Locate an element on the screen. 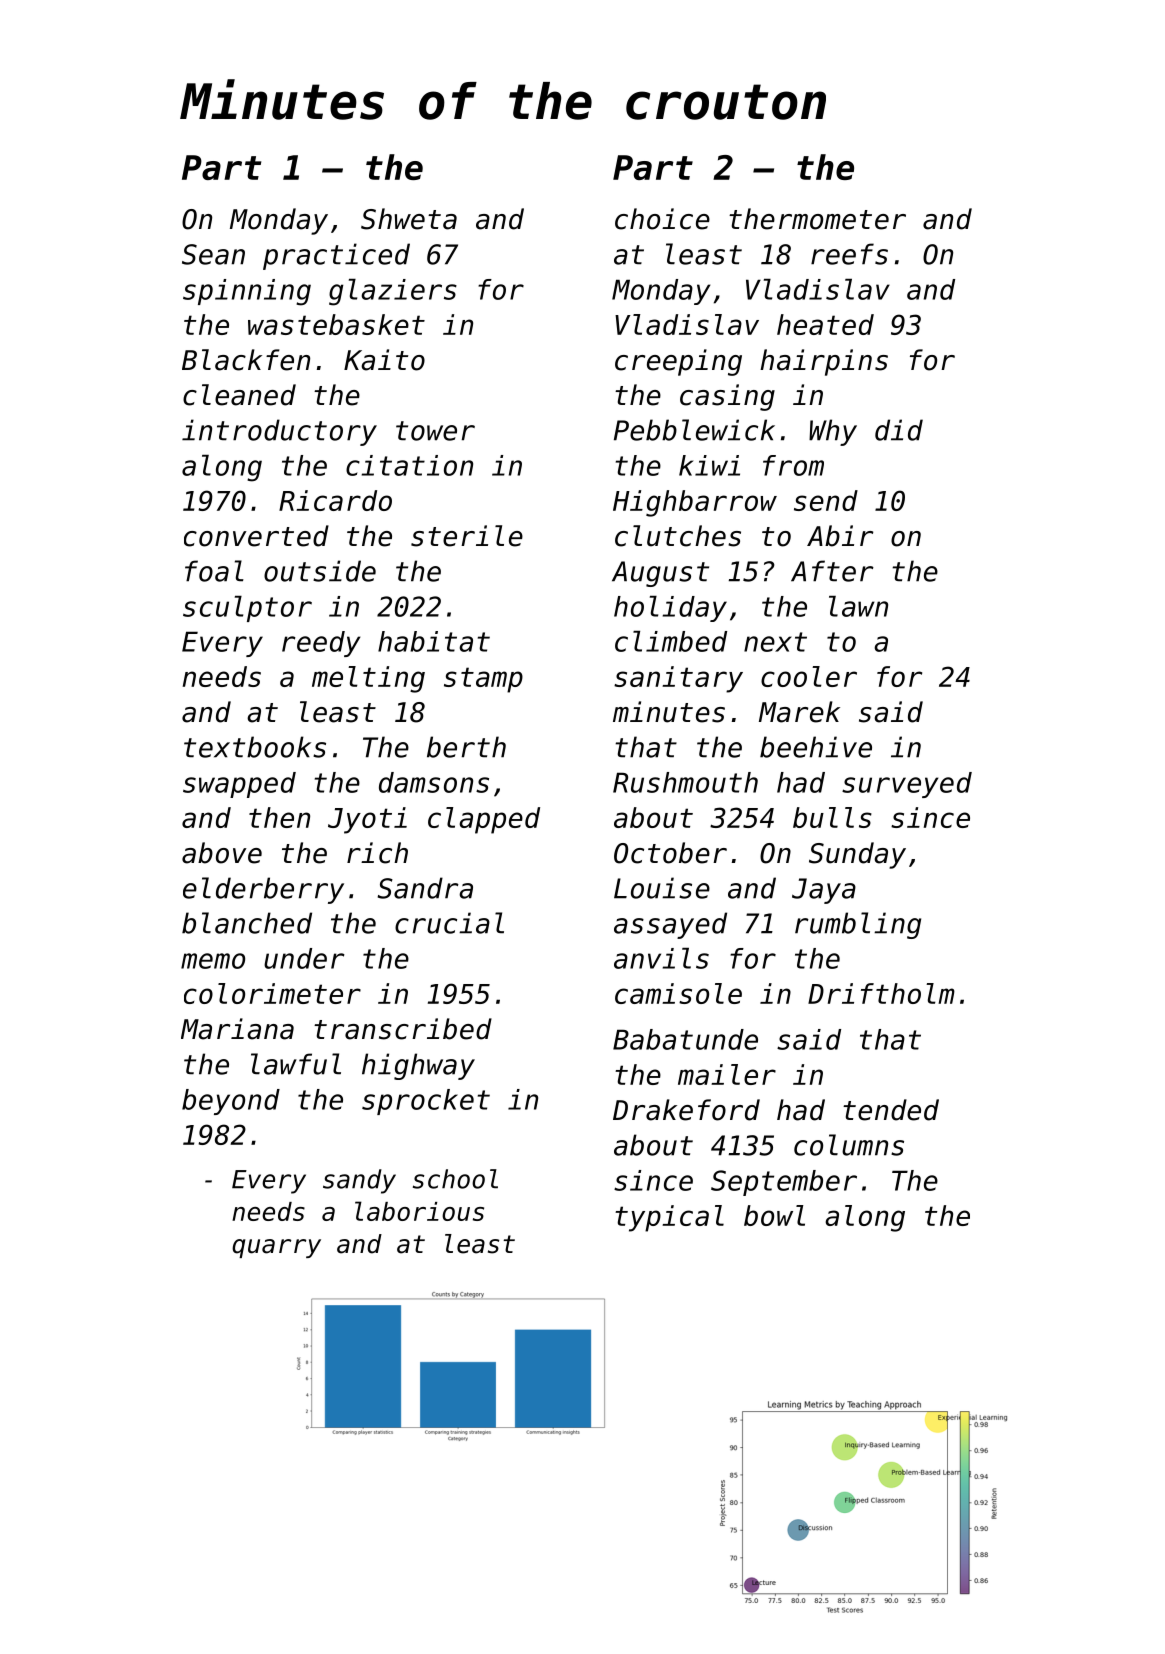 Image resolution: width=1165 pixels, height=1654 pixels. bowl is located at coordinates (774, 1215).
